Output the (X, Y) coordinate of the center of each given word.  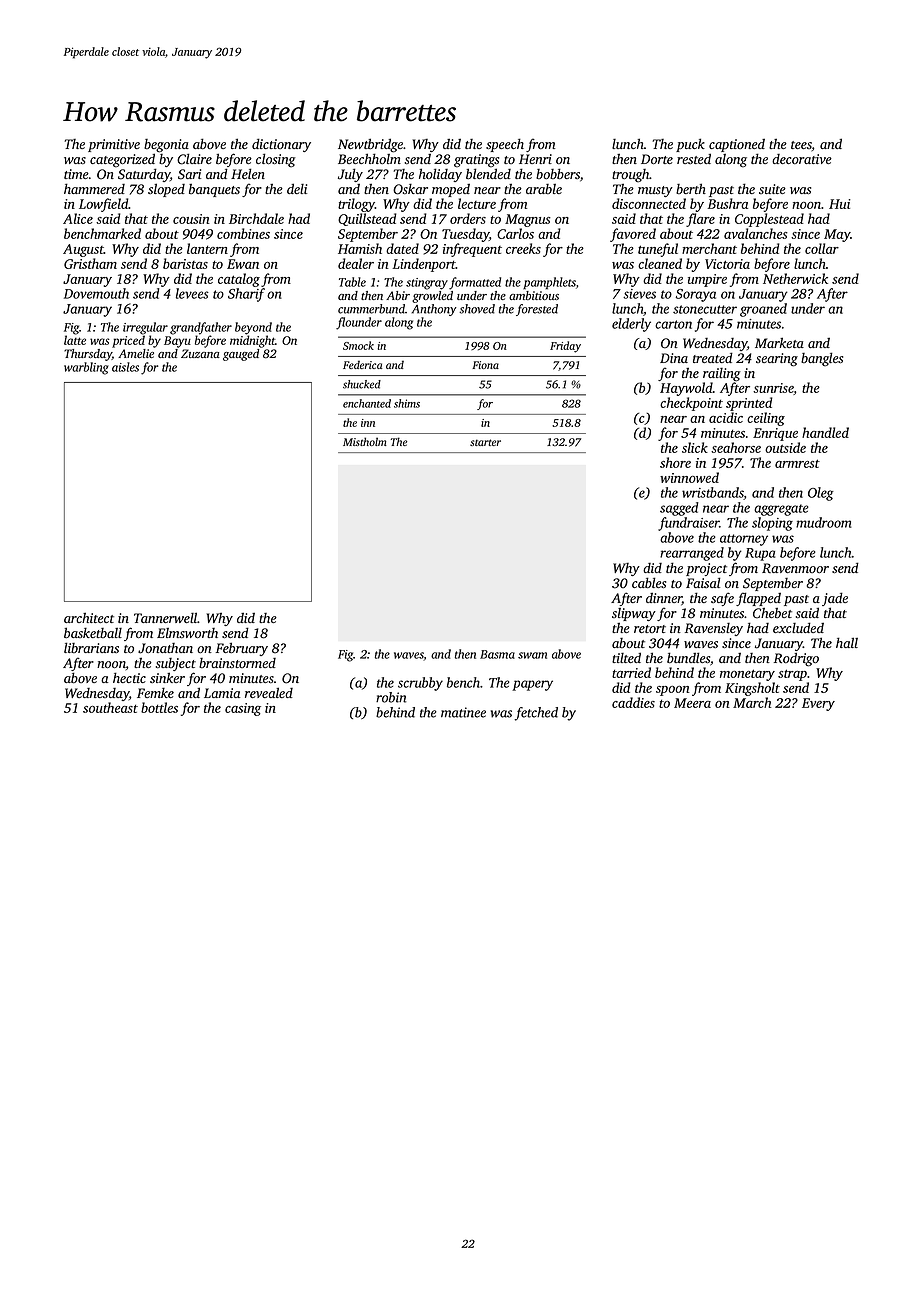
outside (785, 447)
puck (690, 145)
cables (649, 583)
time (76, 174)
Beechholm (369, 158)
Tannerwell (166, 617)
